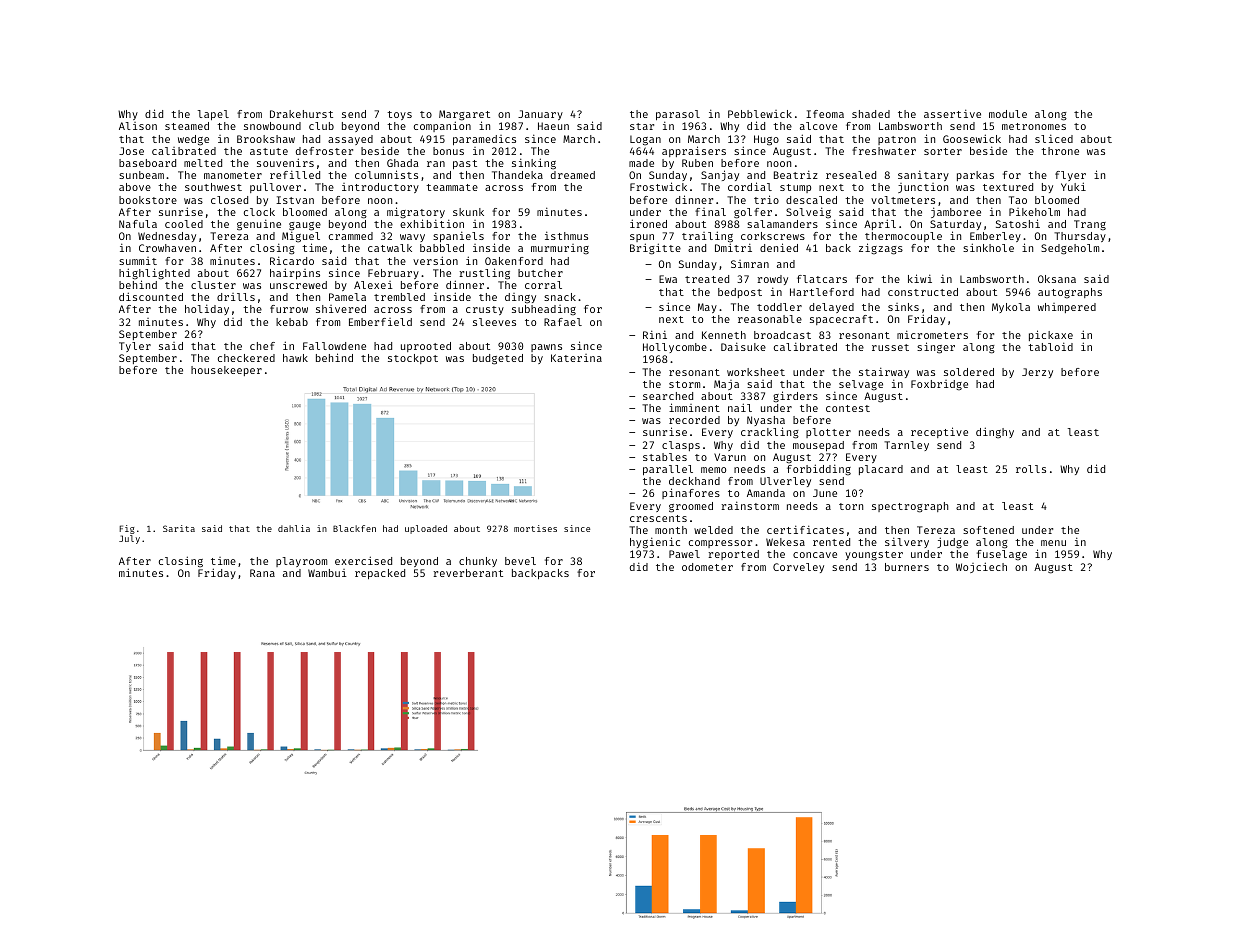 The image size is (1233, 952). I want to click on club, so click(321, 126).
